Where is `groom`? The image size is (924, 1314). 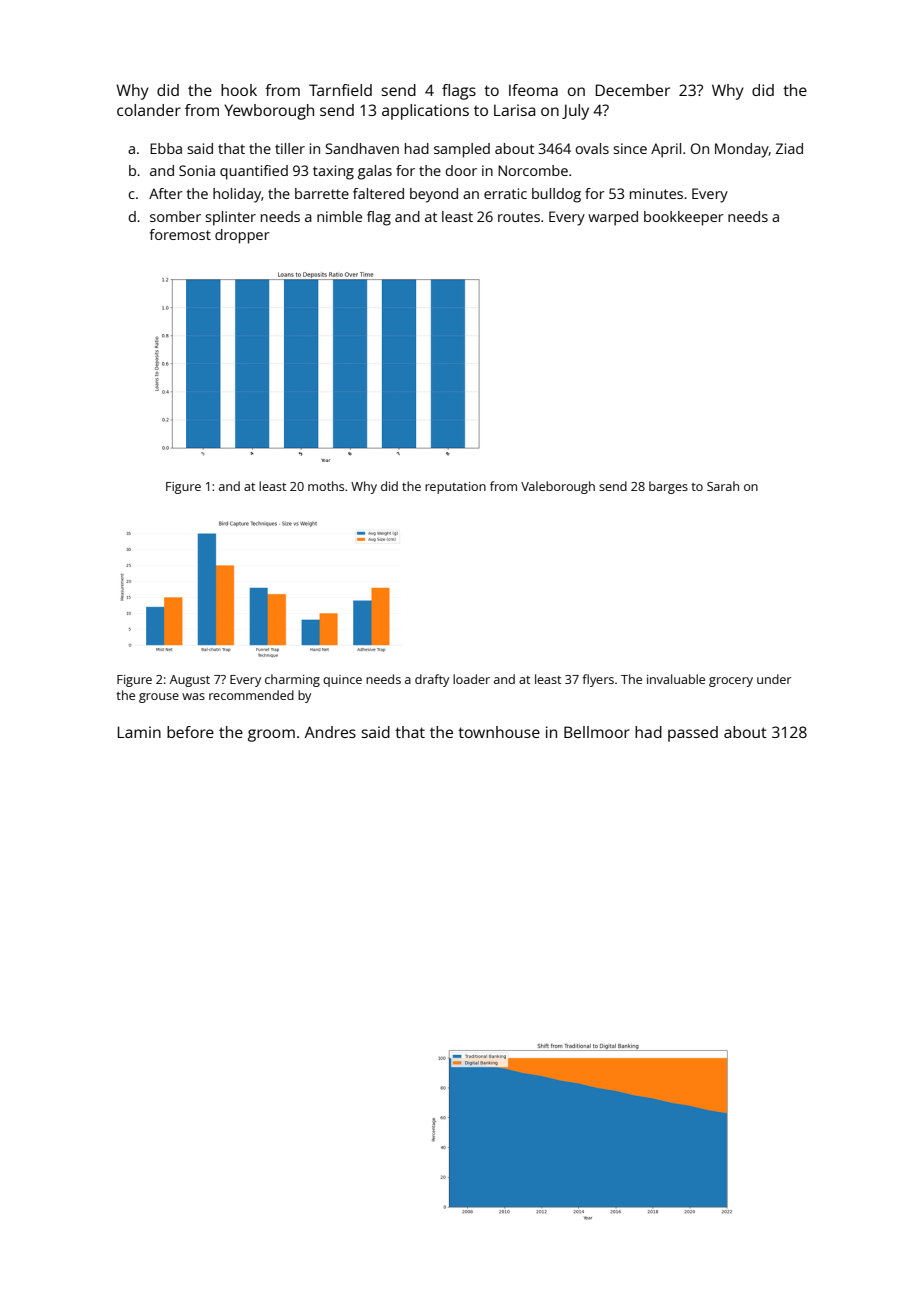
groom is located at coordinates (271, 735).
